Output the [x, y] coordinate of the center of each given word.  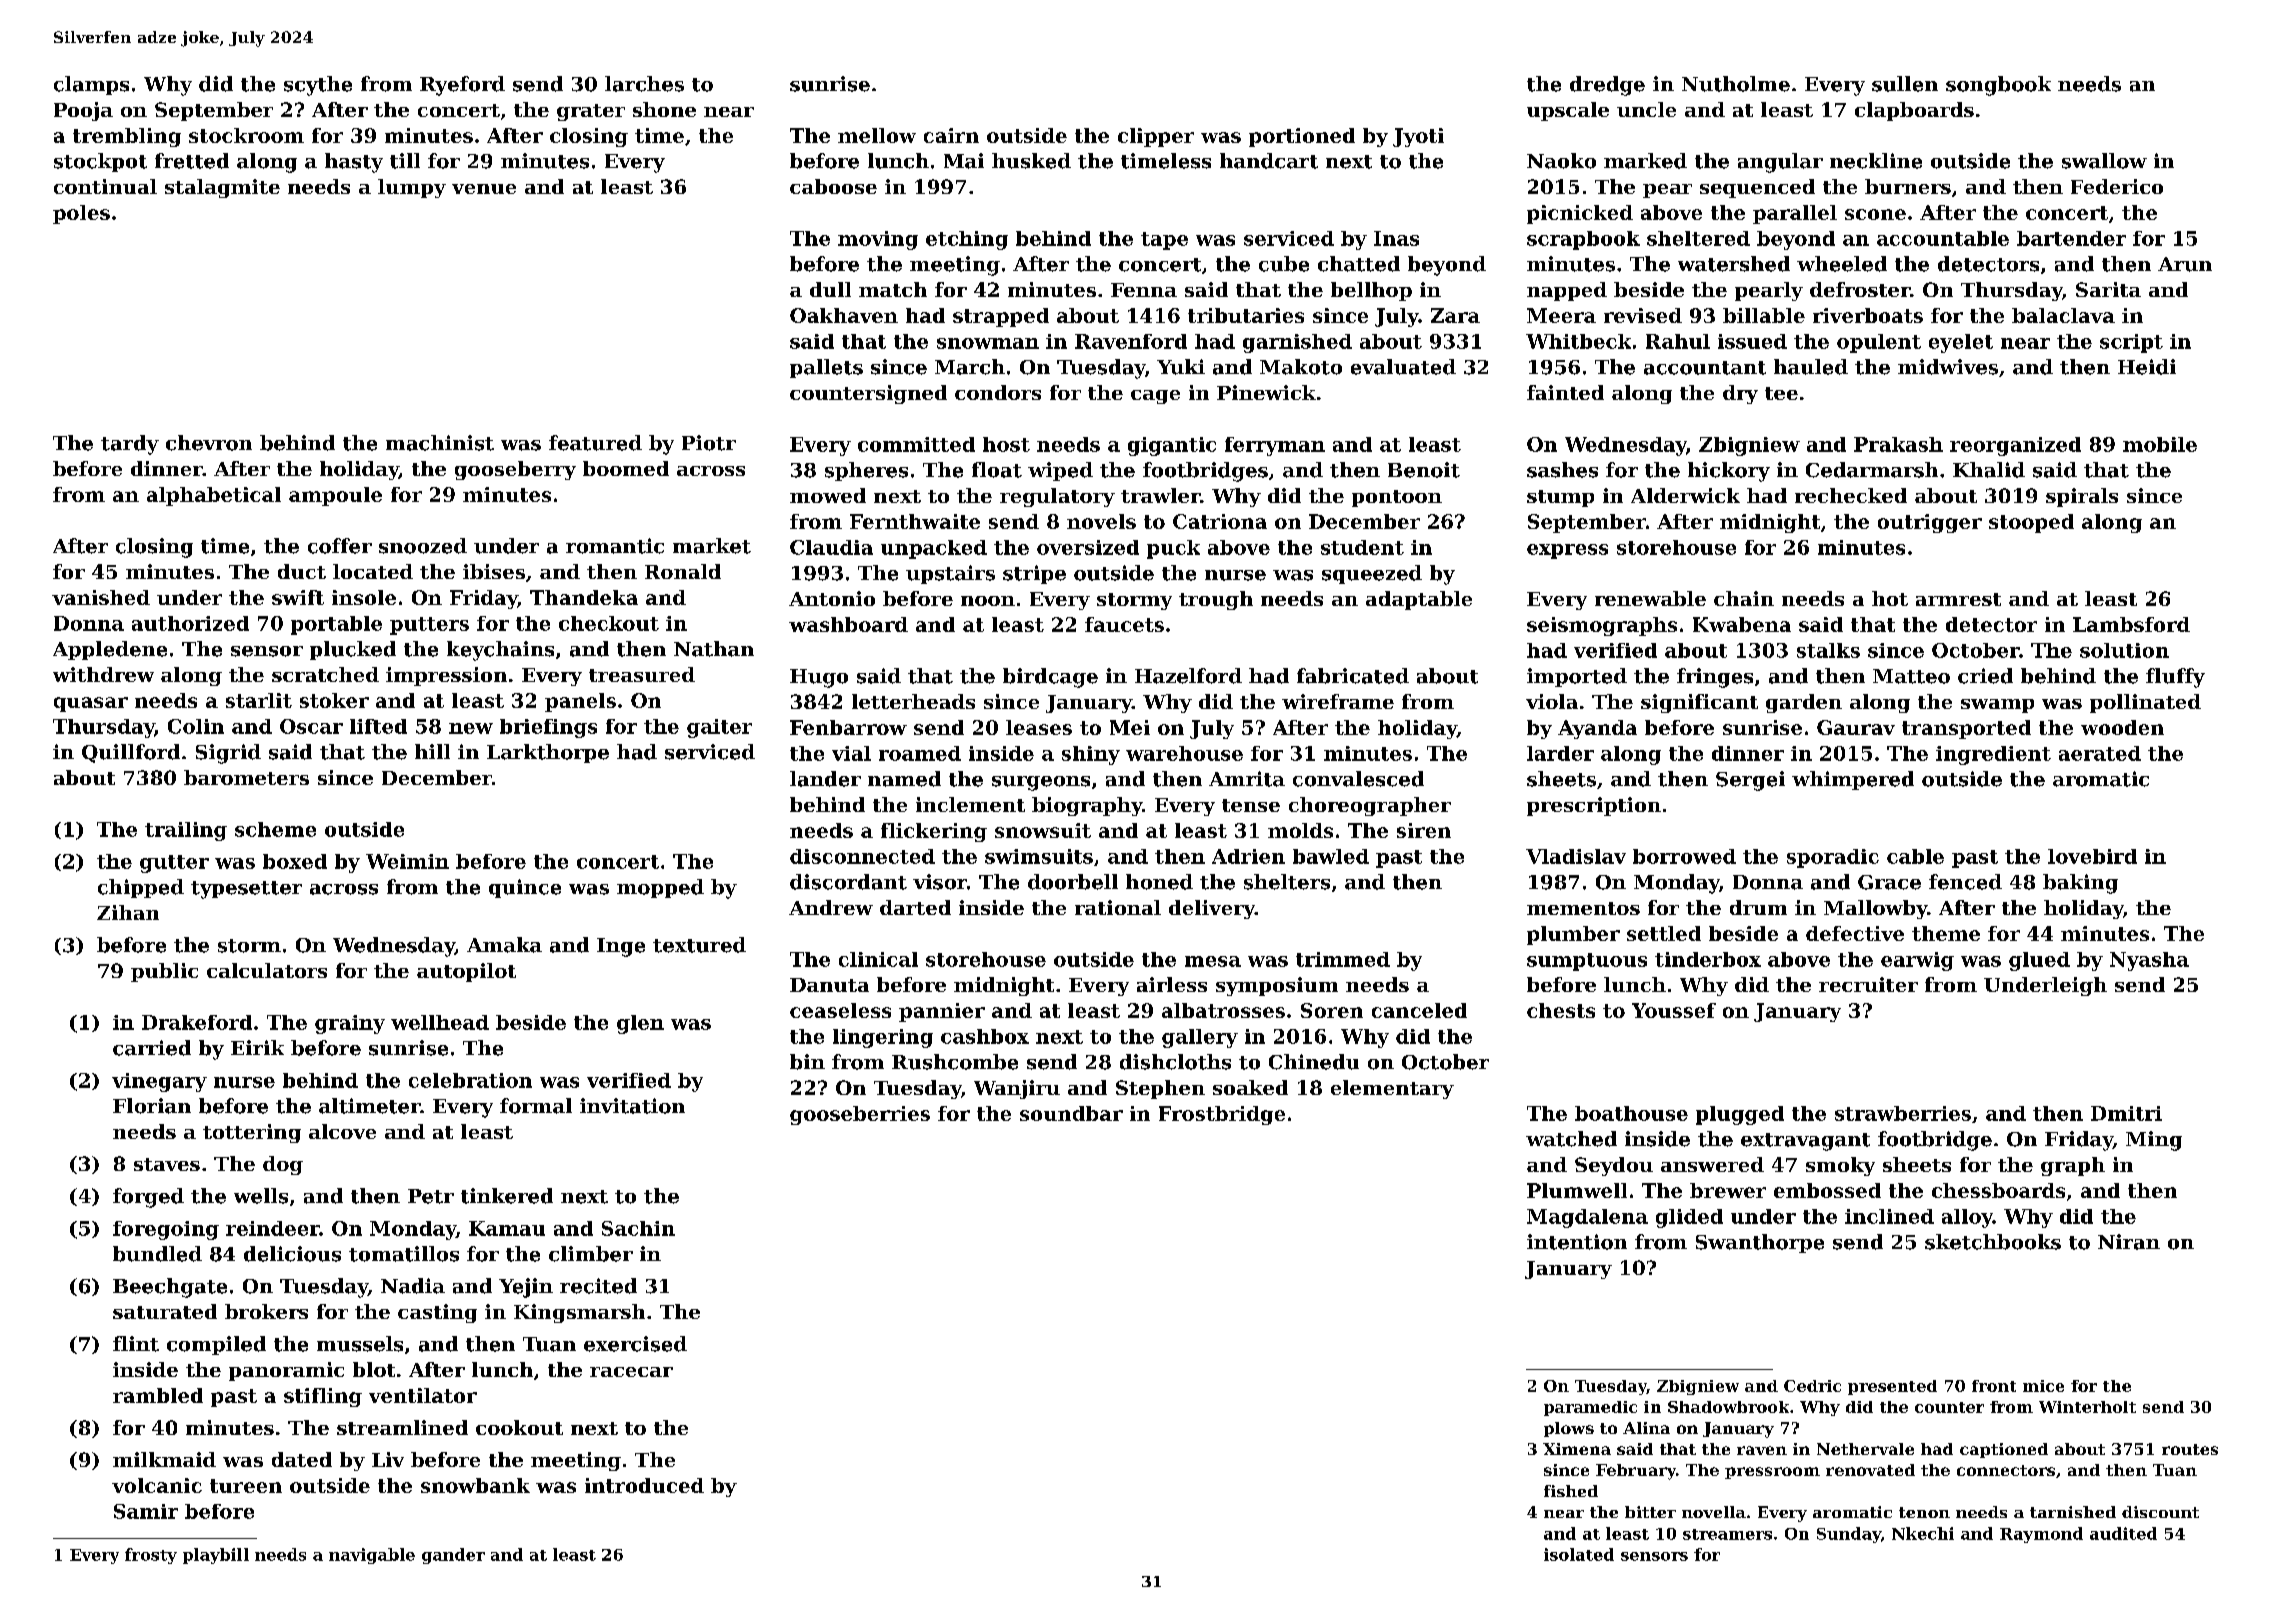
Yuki [1181, 367]
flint [136, 1344]
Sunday [1849, 1535]
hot [1890, 598]
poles [81, 214]
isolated [1579, 1554]
